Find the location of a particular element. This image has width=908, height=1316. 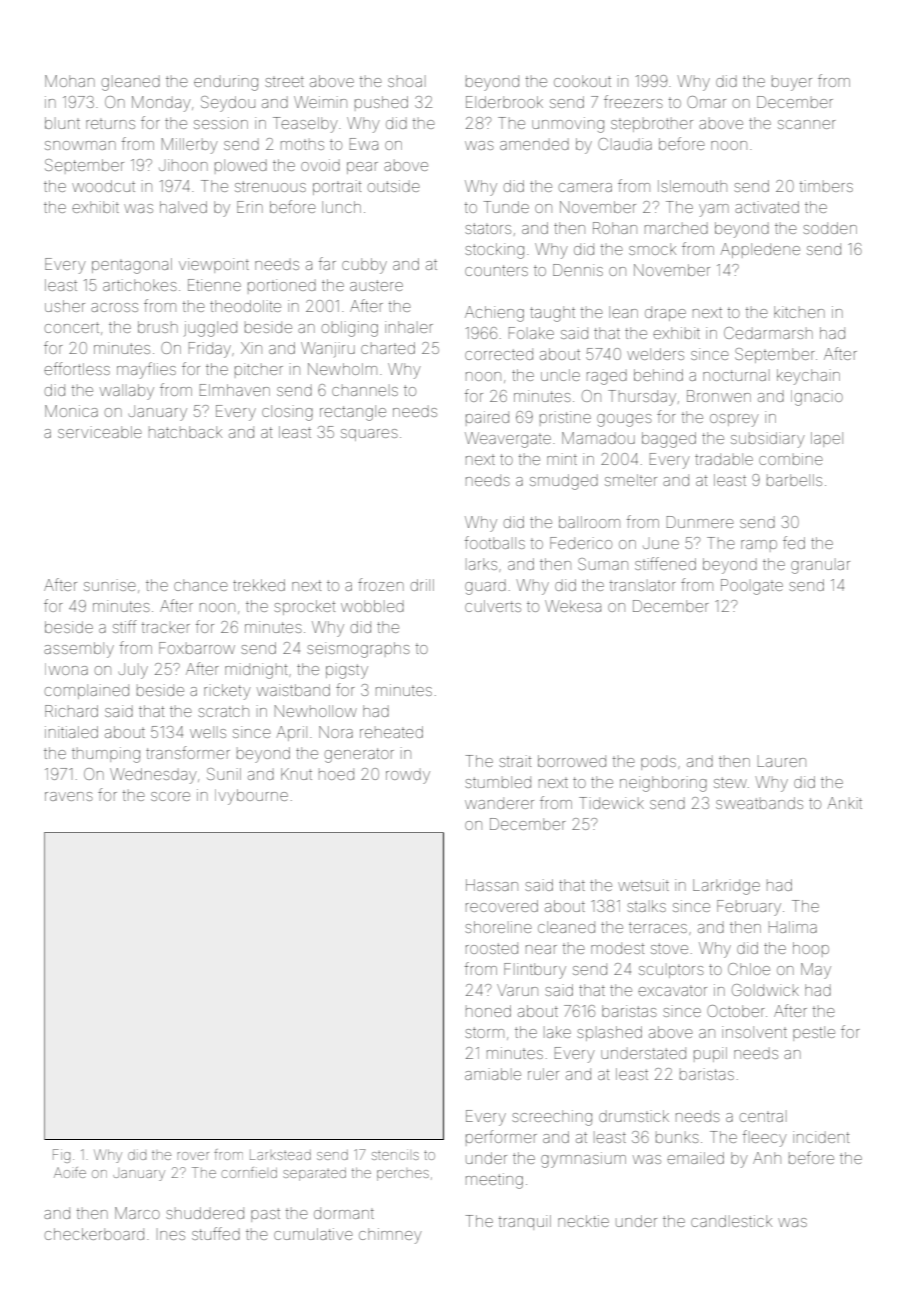

thumping is located at coordinates (106, 755).
